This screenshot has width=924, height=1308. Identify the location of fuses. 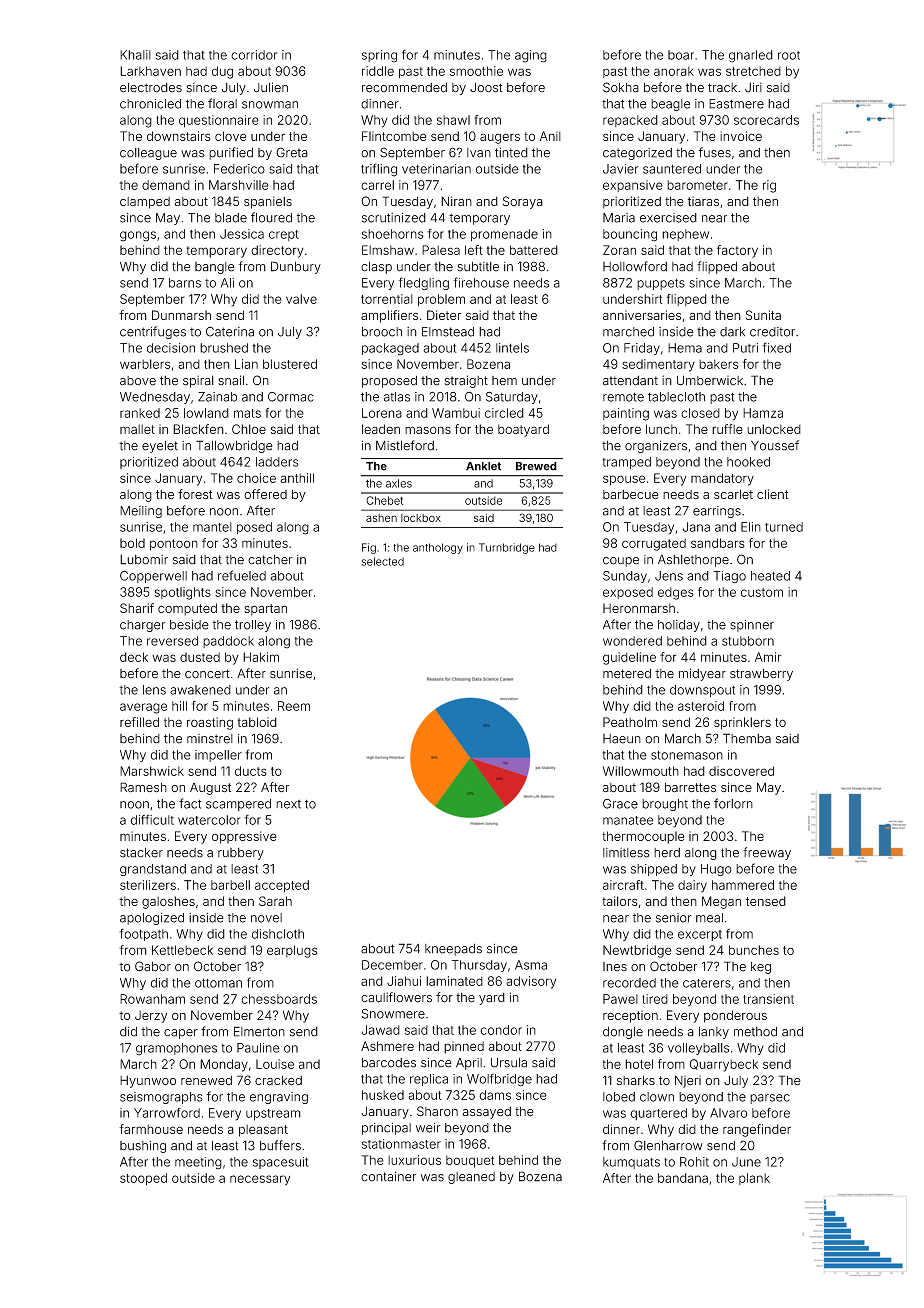
(715, 152).
